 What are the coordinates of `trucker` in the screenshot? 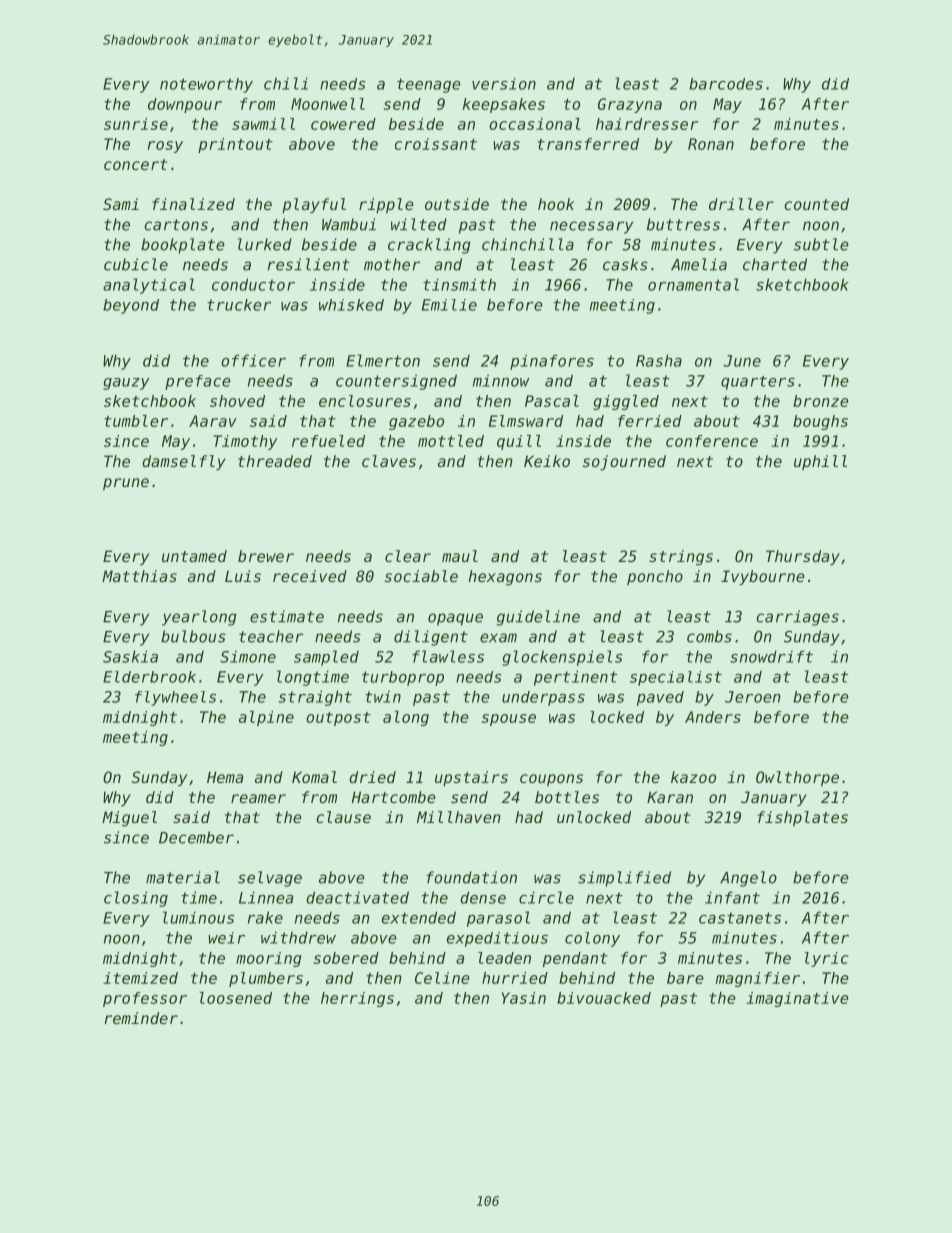 It's located at (239, 305).
